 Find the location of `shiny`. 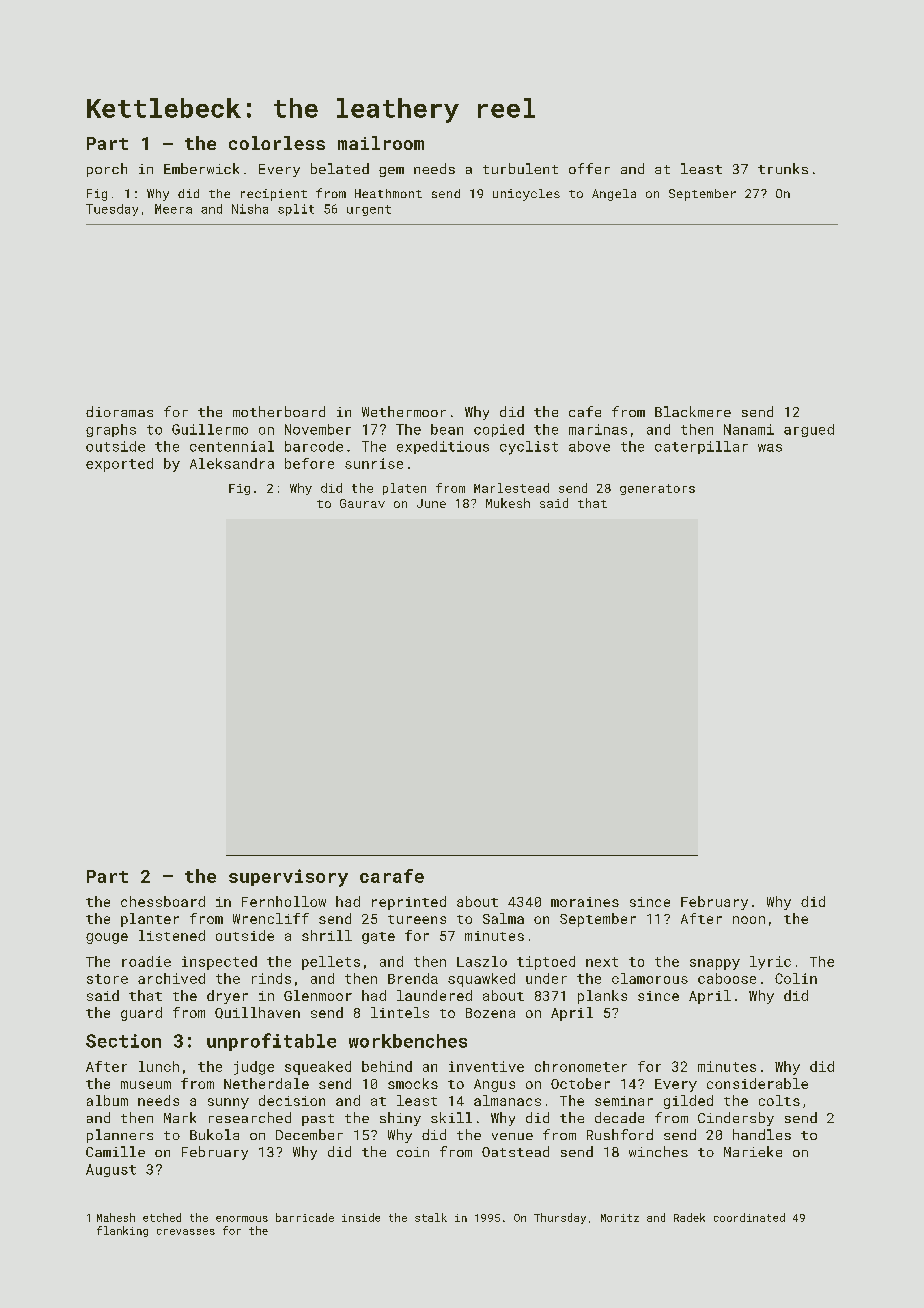

shiny is located at coordinates (400, 1119).
